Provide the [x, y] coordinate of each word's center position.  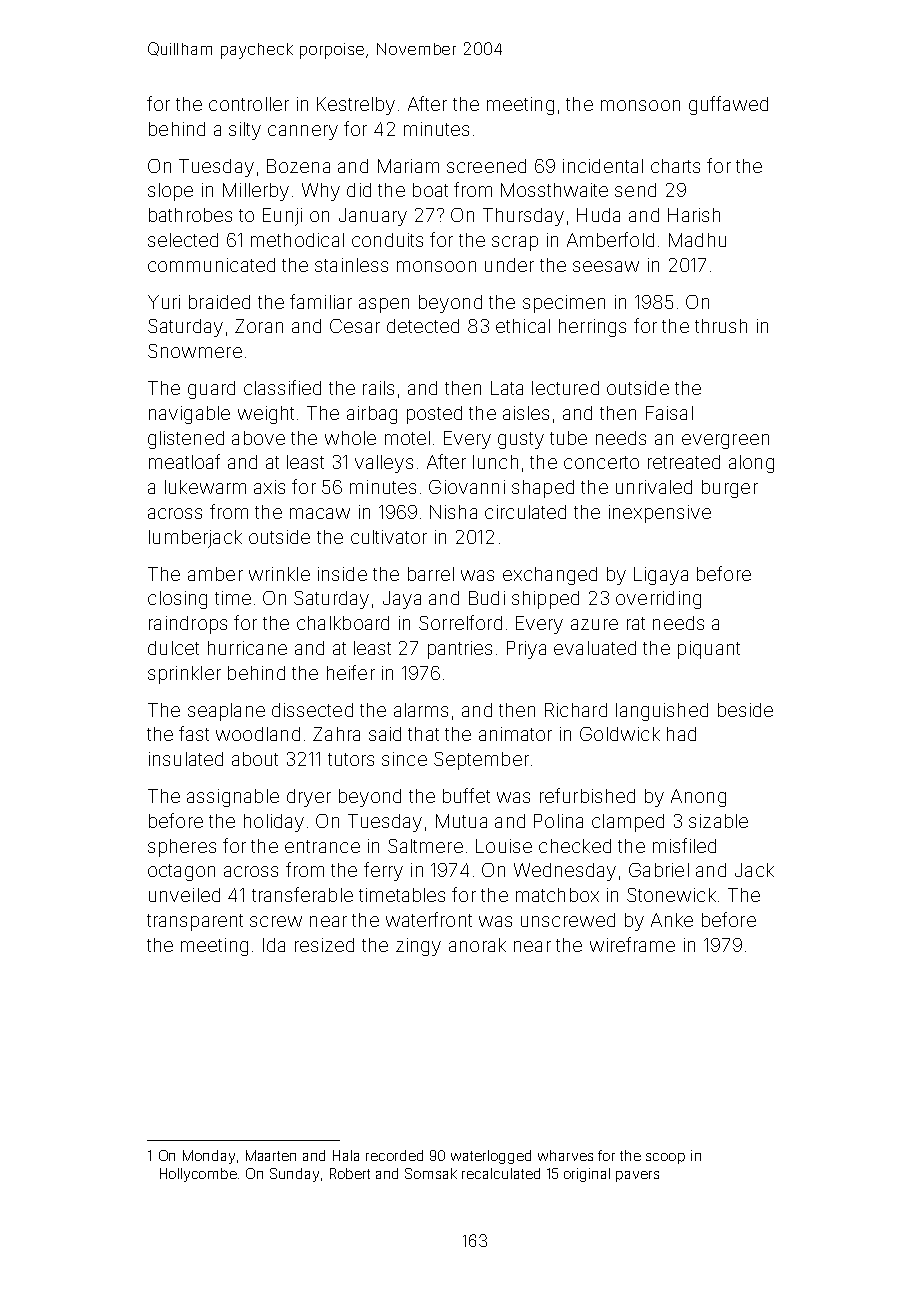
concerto [601, 462]
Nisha [453, 512]
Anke [672, 920]
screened [486, 166]
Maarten [271, 1155]
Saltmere [425, 846]
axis [269, 487]
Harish [694, 215]
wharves [565, 1155]
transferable [302, 894]
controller [249, 104]
